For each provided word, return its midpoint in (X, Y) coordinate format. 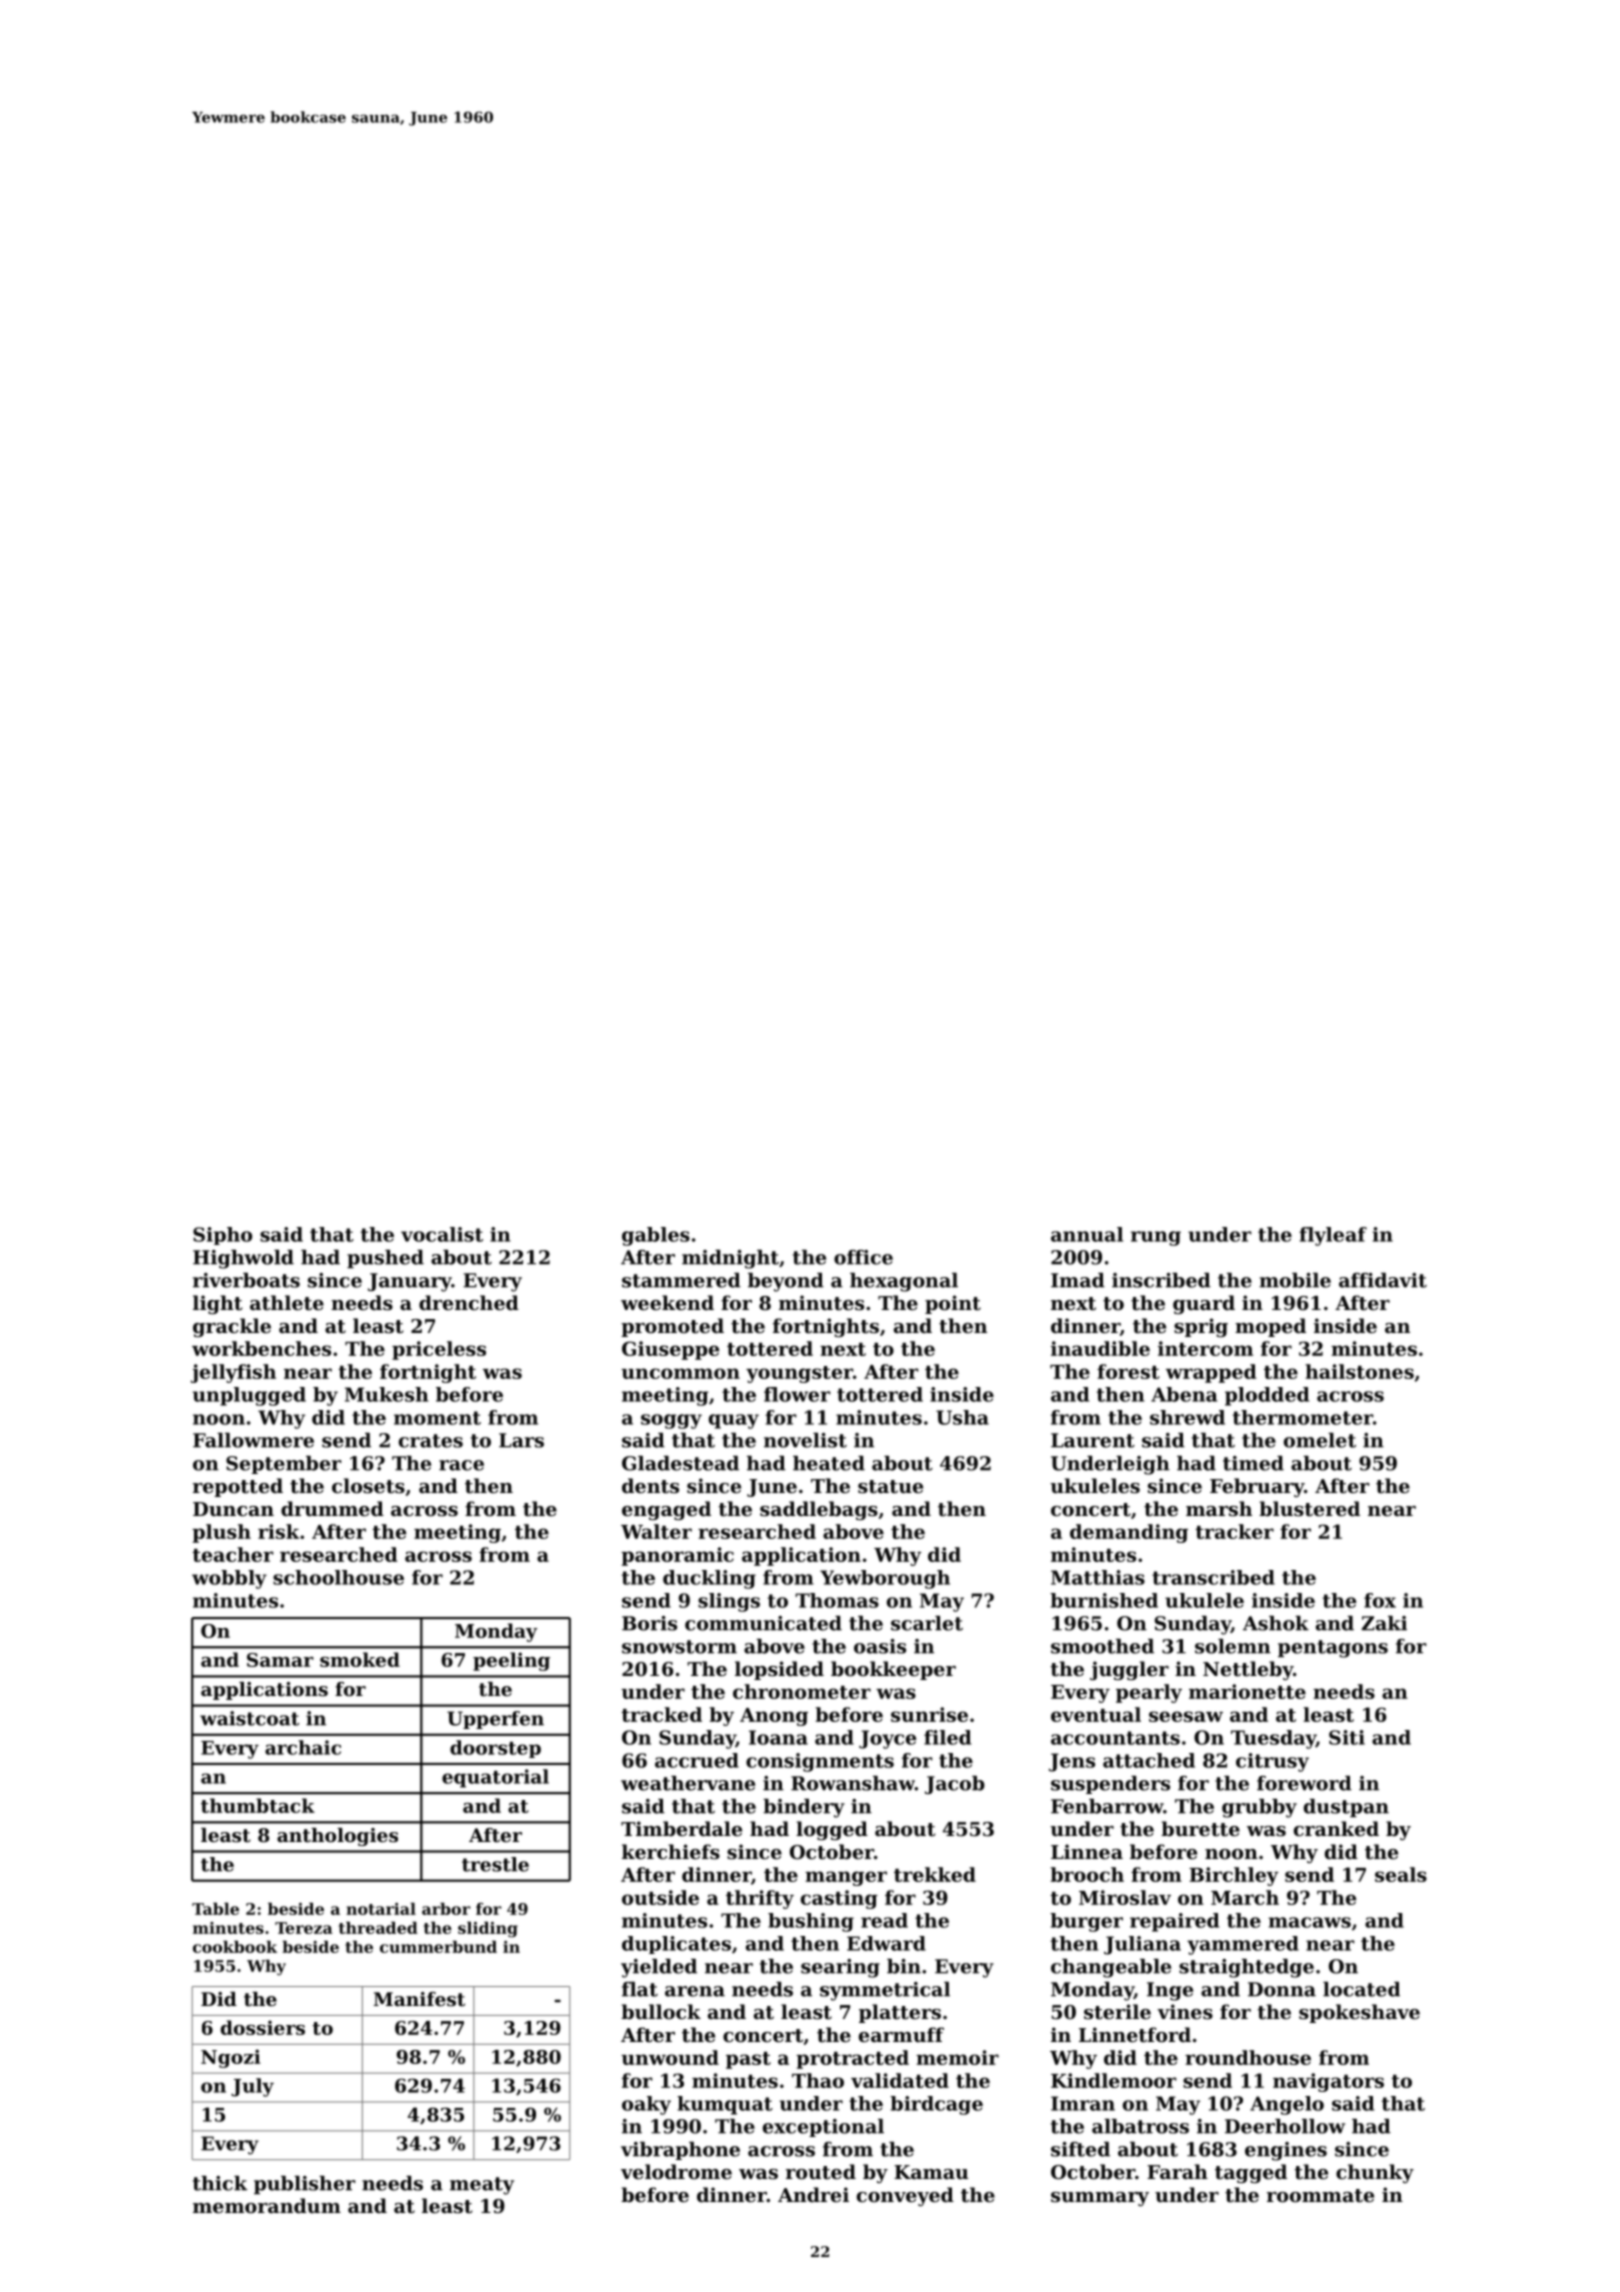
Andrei (813, 2194)
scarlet (927, 1623)
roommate (1320, 2196)
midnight (730, 1259)
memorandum (267, 2205)
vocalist (442, 1234)
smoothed (1102, 1646)
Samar (280, 1660)
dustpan (1346, 1808)
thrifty (760, 1899)
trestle (495, 1864)
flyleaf (1333, 1236)
